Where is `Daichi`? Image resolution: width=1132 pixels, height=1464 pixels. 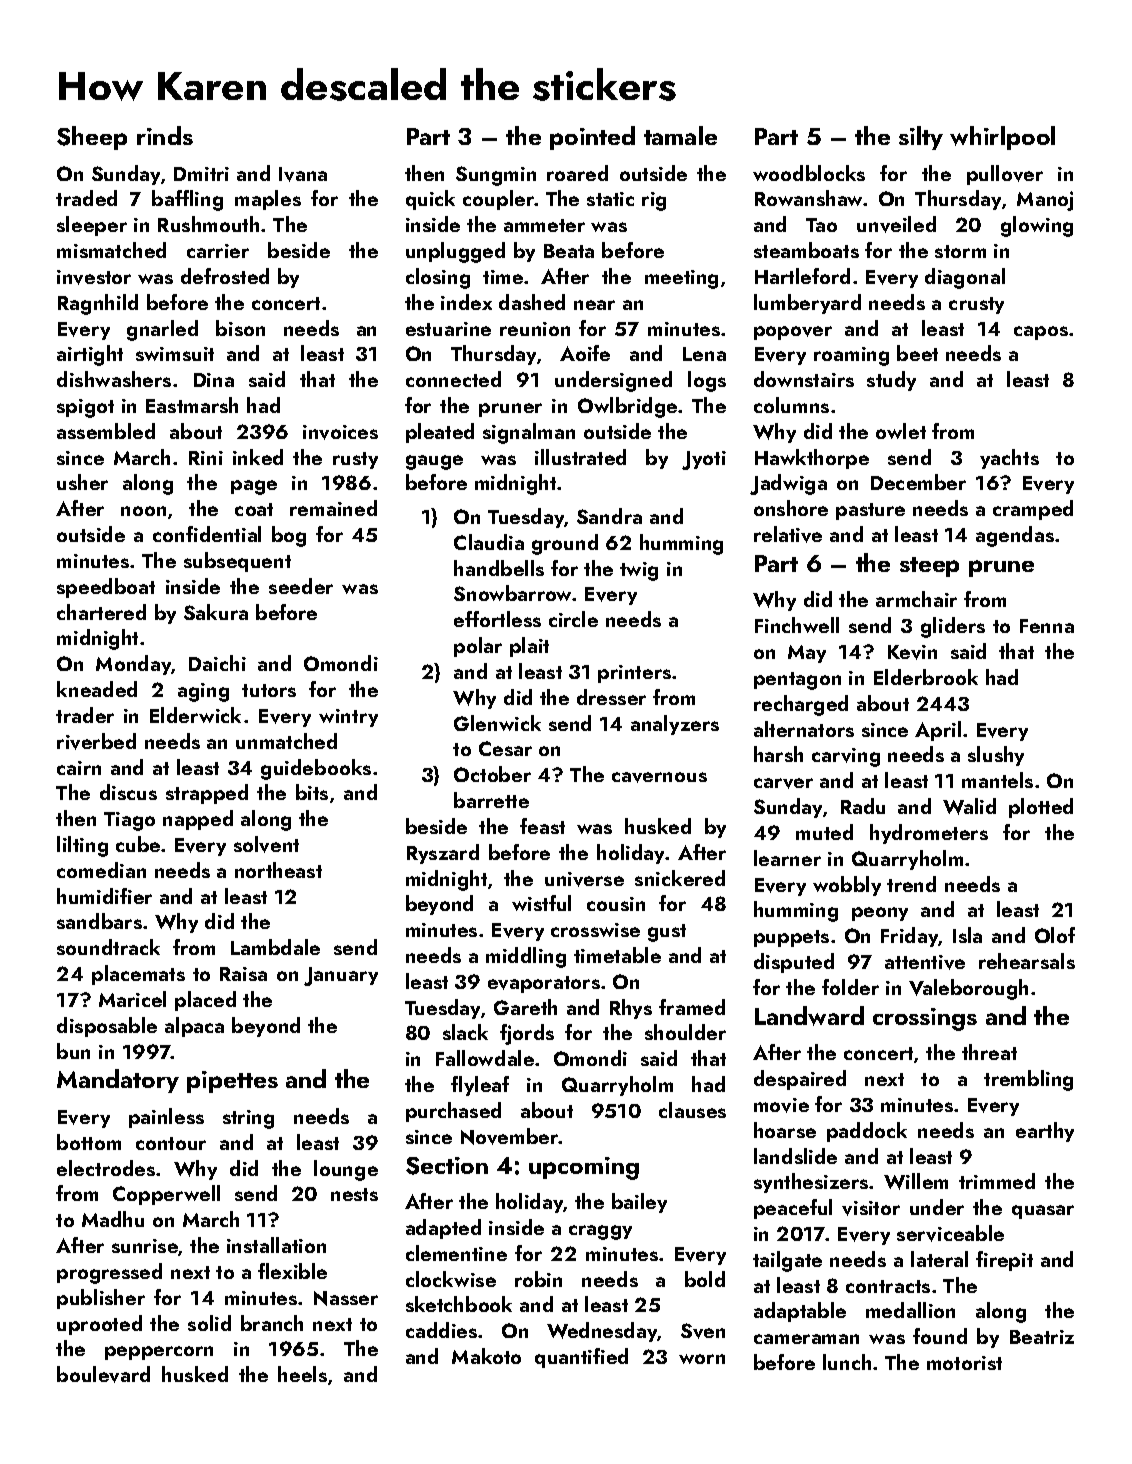
Daichi is located at coordinates (217, 663).
